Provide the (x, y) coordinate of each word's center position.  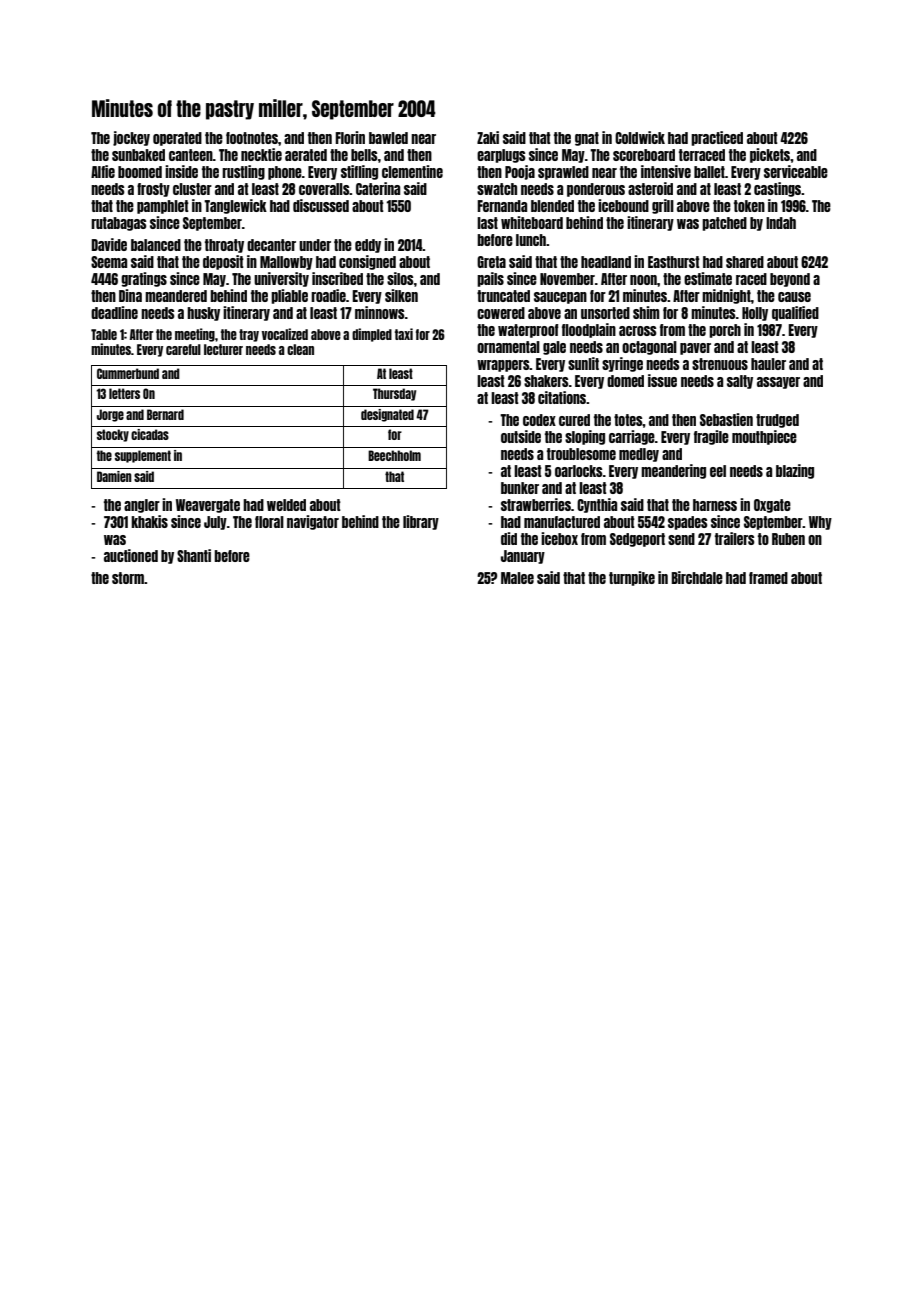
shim (646, 312)
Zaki (488, 137)
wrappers (503, 366)
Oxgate (772, 506)
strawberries (536, 504)
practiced (717, 138)
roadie (328, 295)
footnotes (252, 138)
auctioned (131, 555)
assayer (778, 383)
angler (142, 506)
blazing (795, 471)
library (421, 522)
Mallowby (286, 263)
